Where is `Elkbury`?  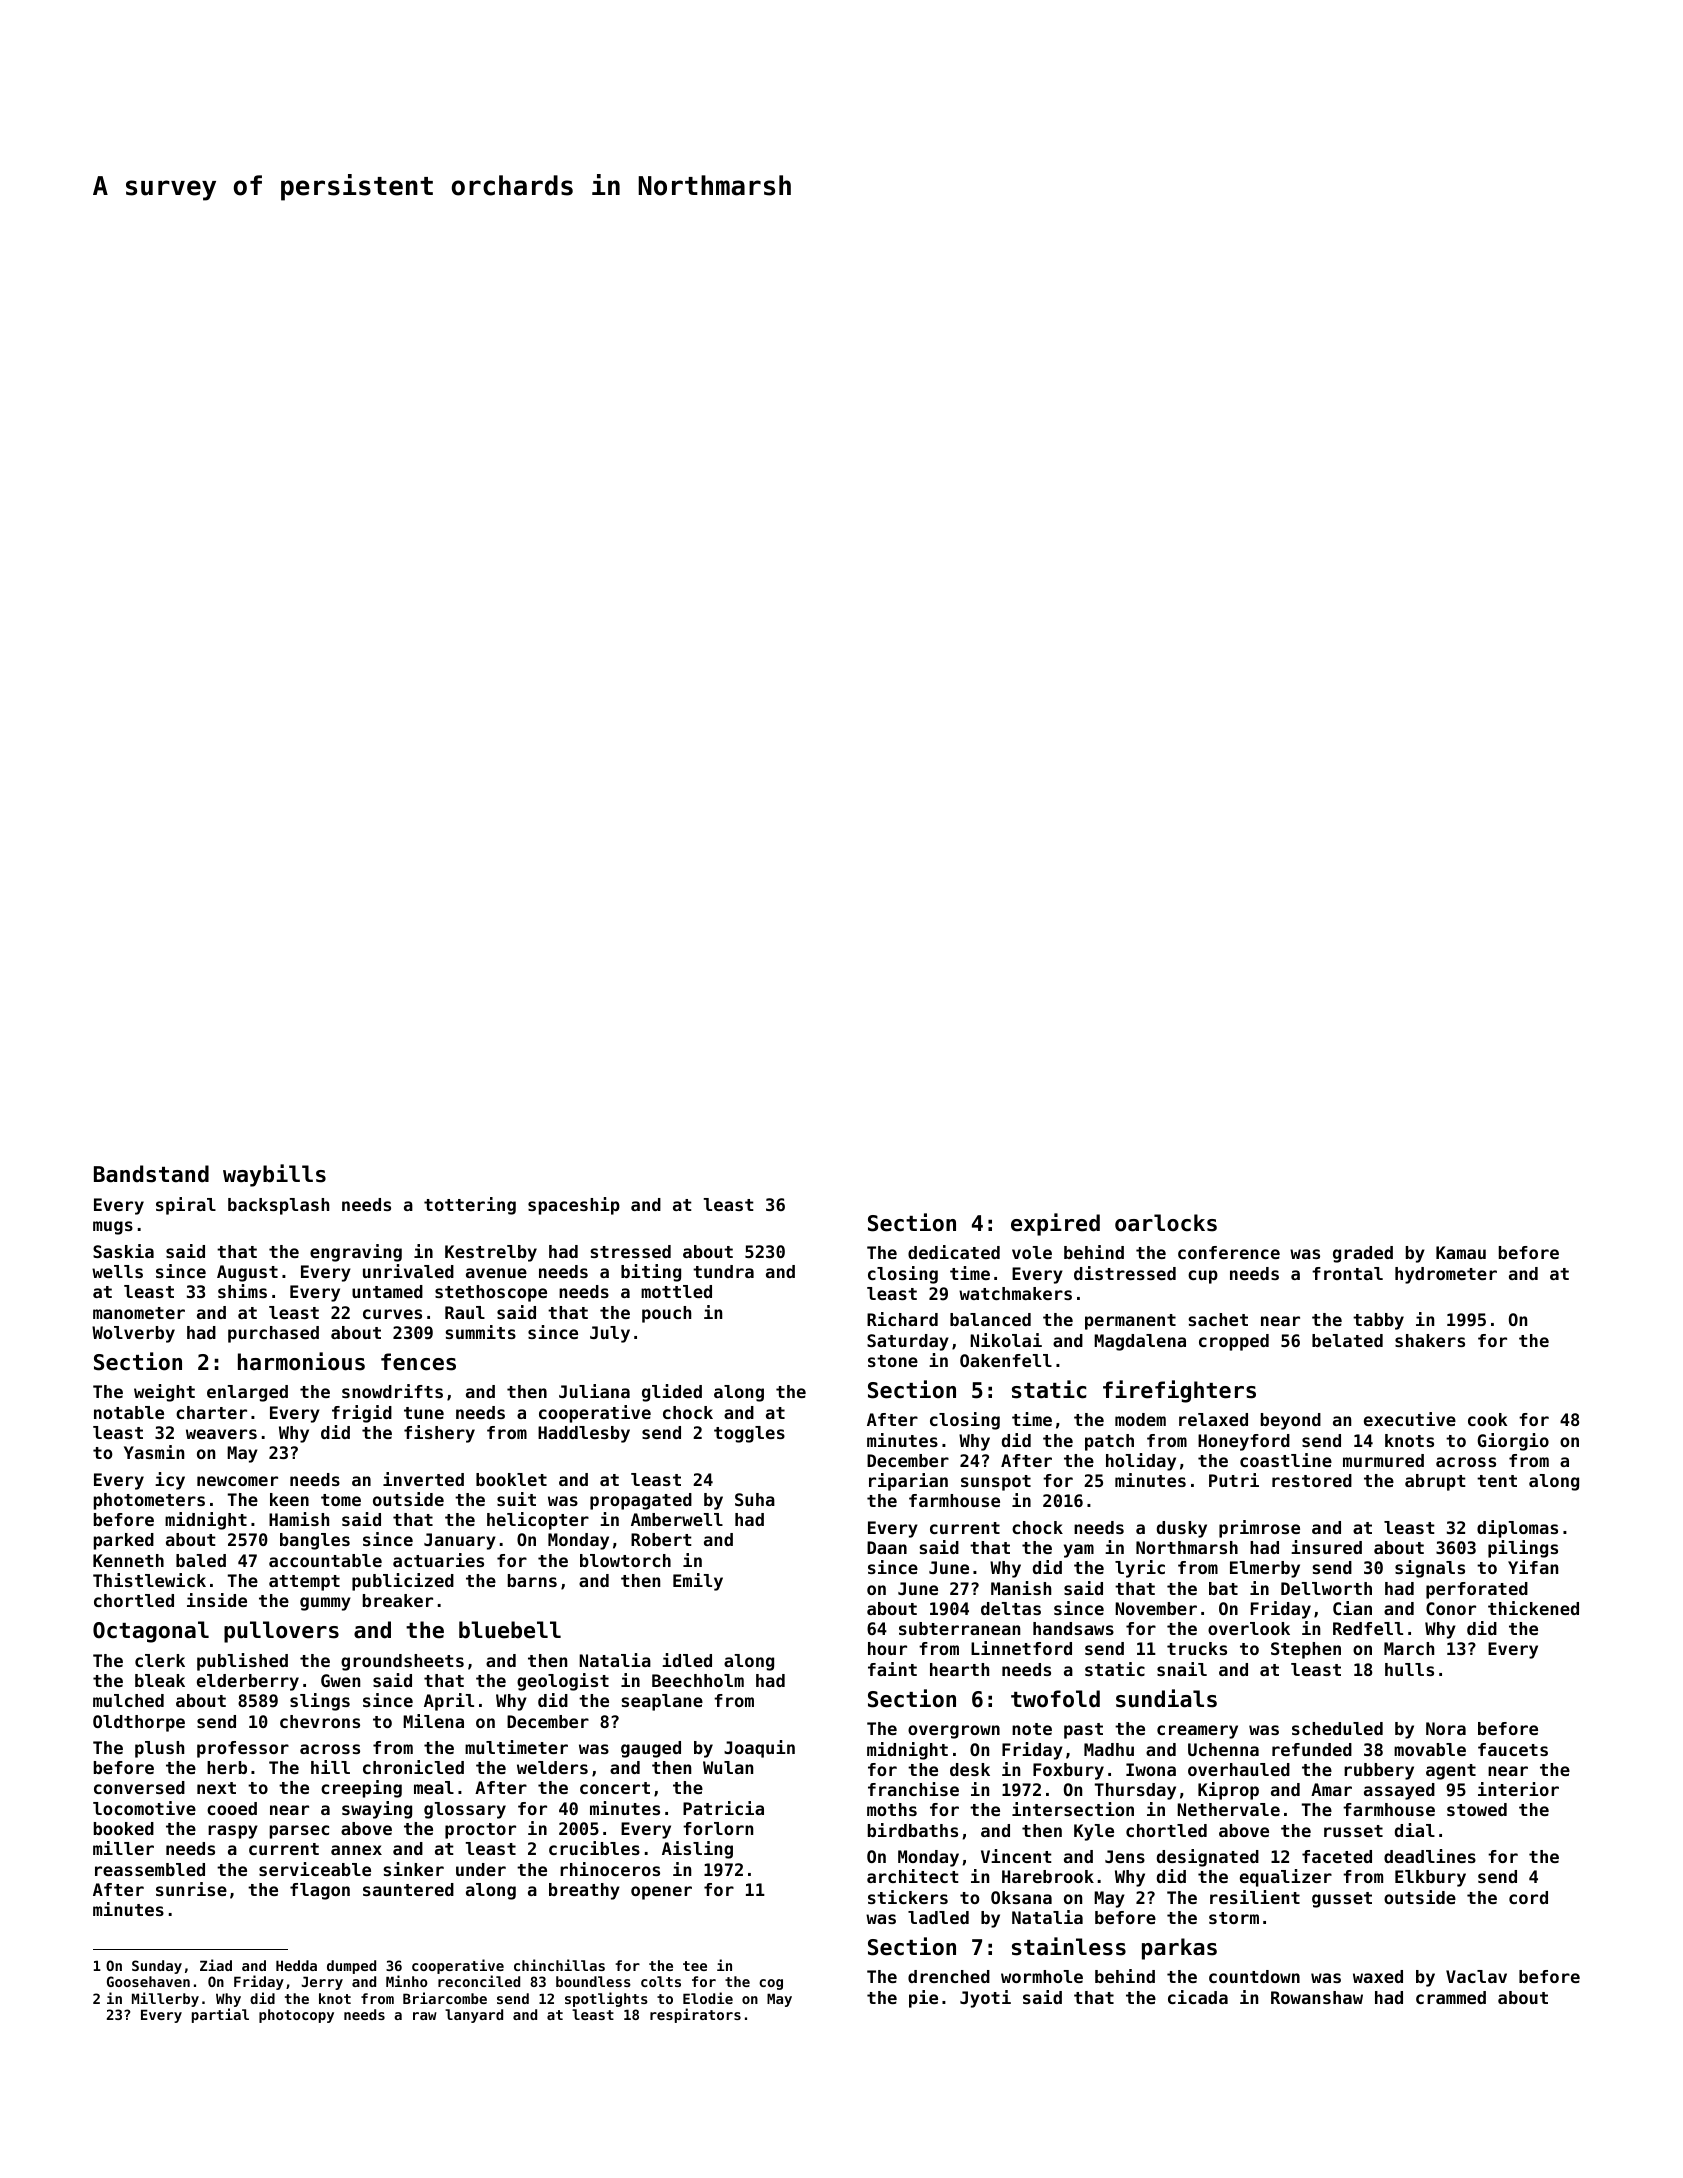 Elkbury is located at coordinates (1430, 1878).
